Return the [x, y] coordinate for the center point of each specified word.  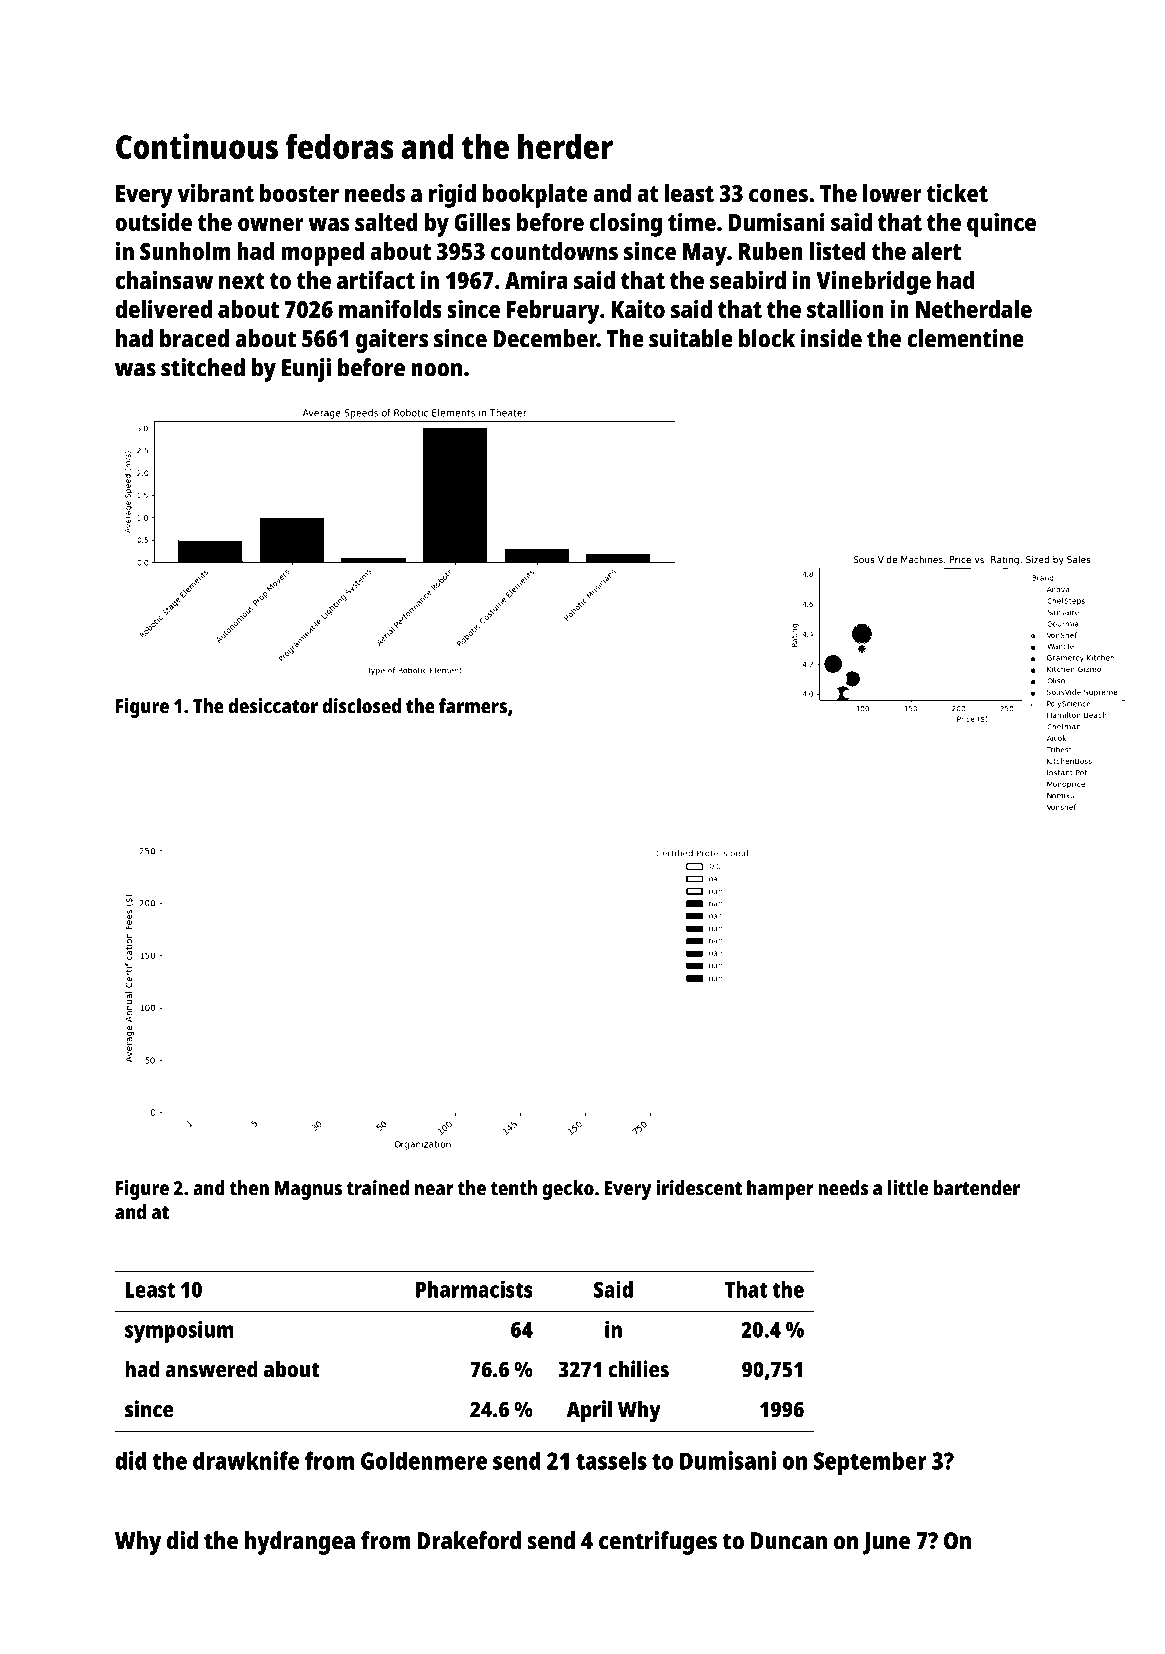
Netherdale [974, 309]
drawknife [246, 1460]
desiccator [273, 706]
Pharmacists [474, 1289]
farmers [473, 706]
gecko [568, 1190]
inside [831, 338]
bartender [977, 1188]
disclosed [361, 706]
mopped [322, 254]
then [249, 1188]
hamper [780, 1190]
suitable [691, 338]
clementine [965, 338]
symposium [179, 1331]
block [767, 338]
